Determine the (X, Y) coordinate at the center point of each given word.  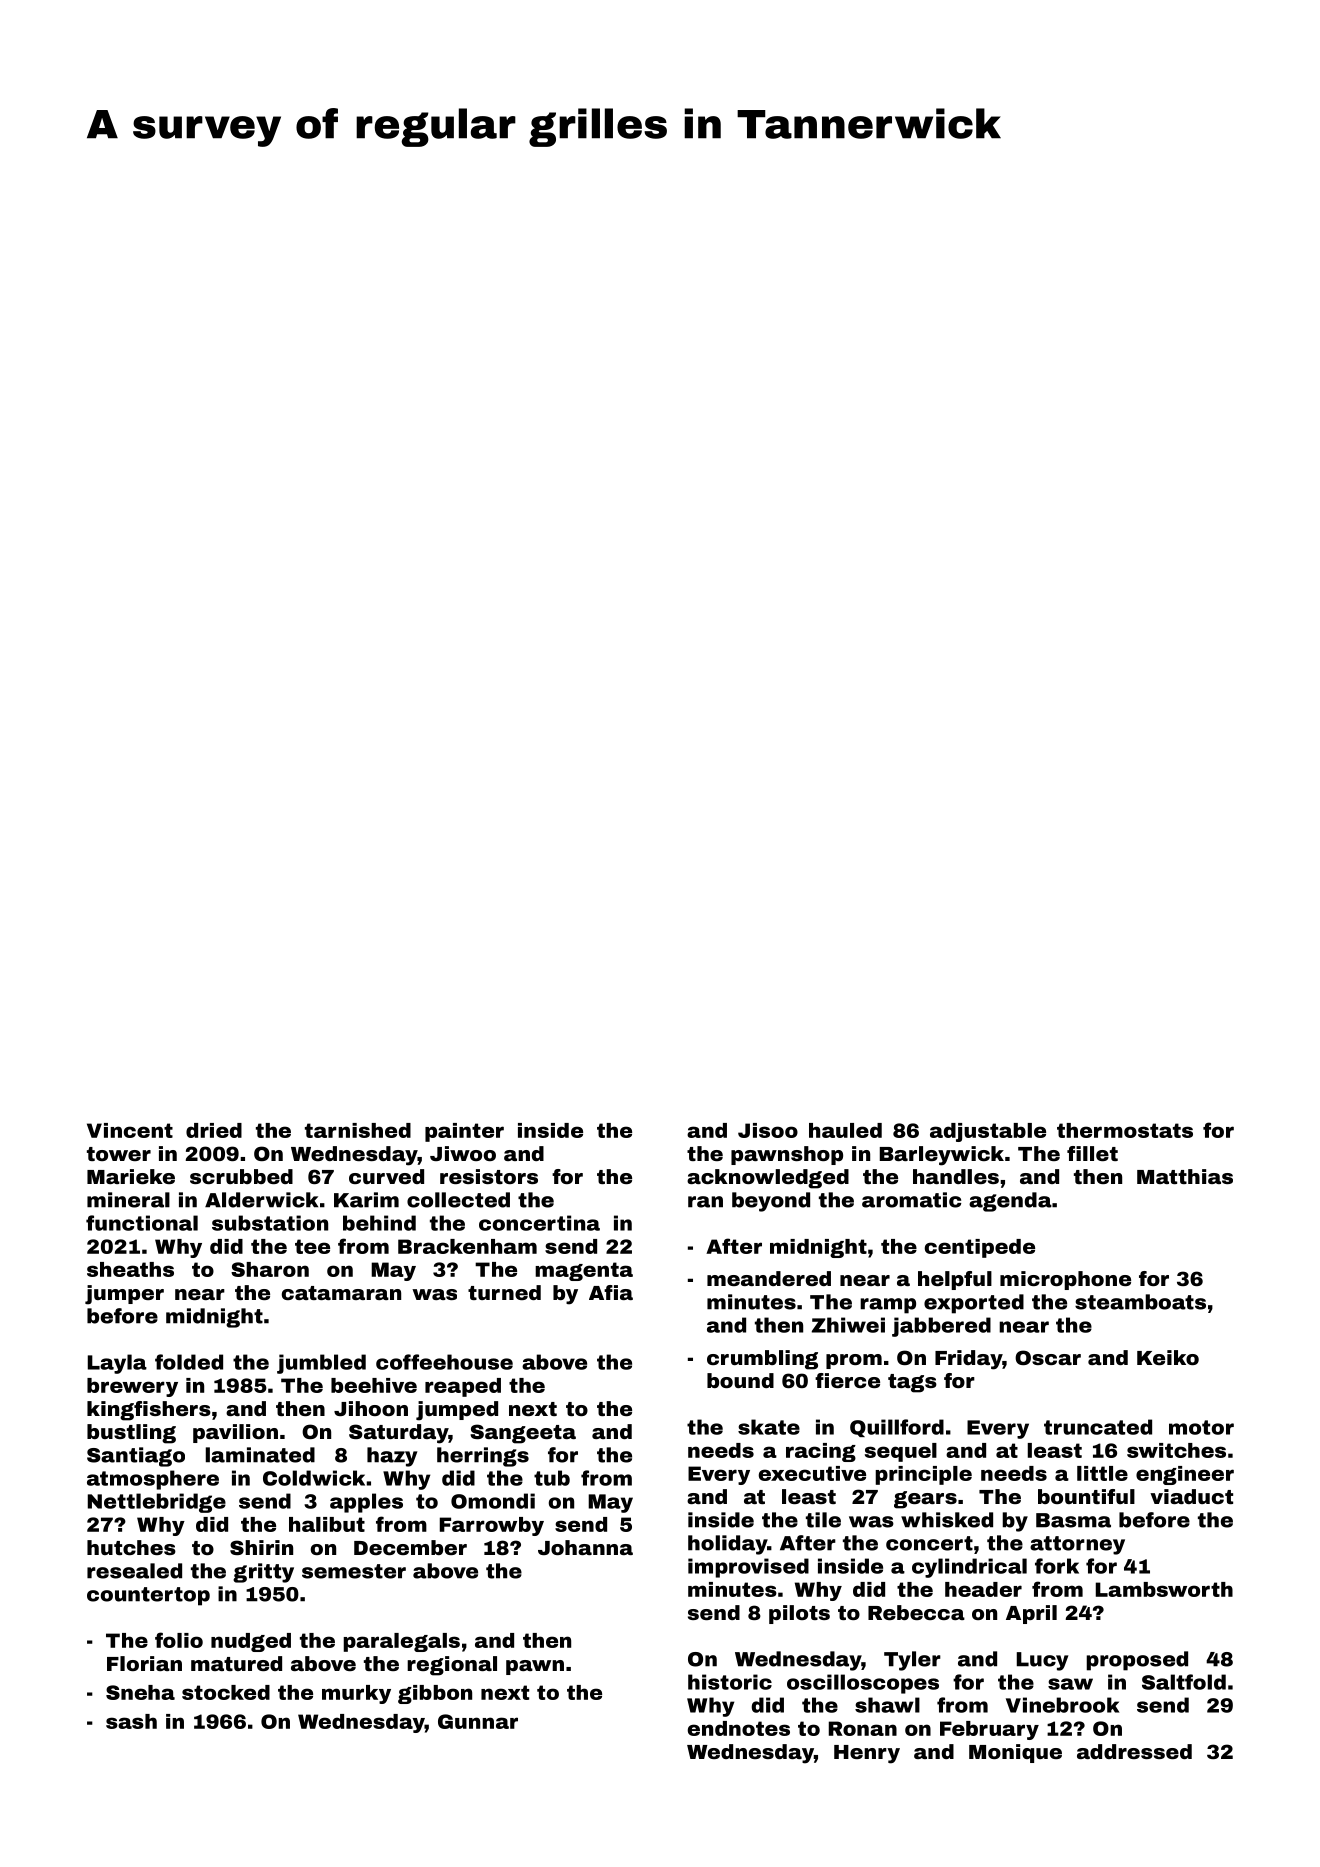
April (1031, 1614)
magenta (584, 1271)
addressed (1134, 1751)
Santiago (136, 1457)
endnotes (739, 1728)
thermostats (1125, 1130)
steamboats (1140, 1302)
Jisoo (768, 1130)
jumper (124, 1295)
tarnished (358, 1130)
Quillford (897, 1428)
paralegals (401, 1642)
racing (821, 1452)
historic (730, 1682)
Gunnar (478, 1721)
